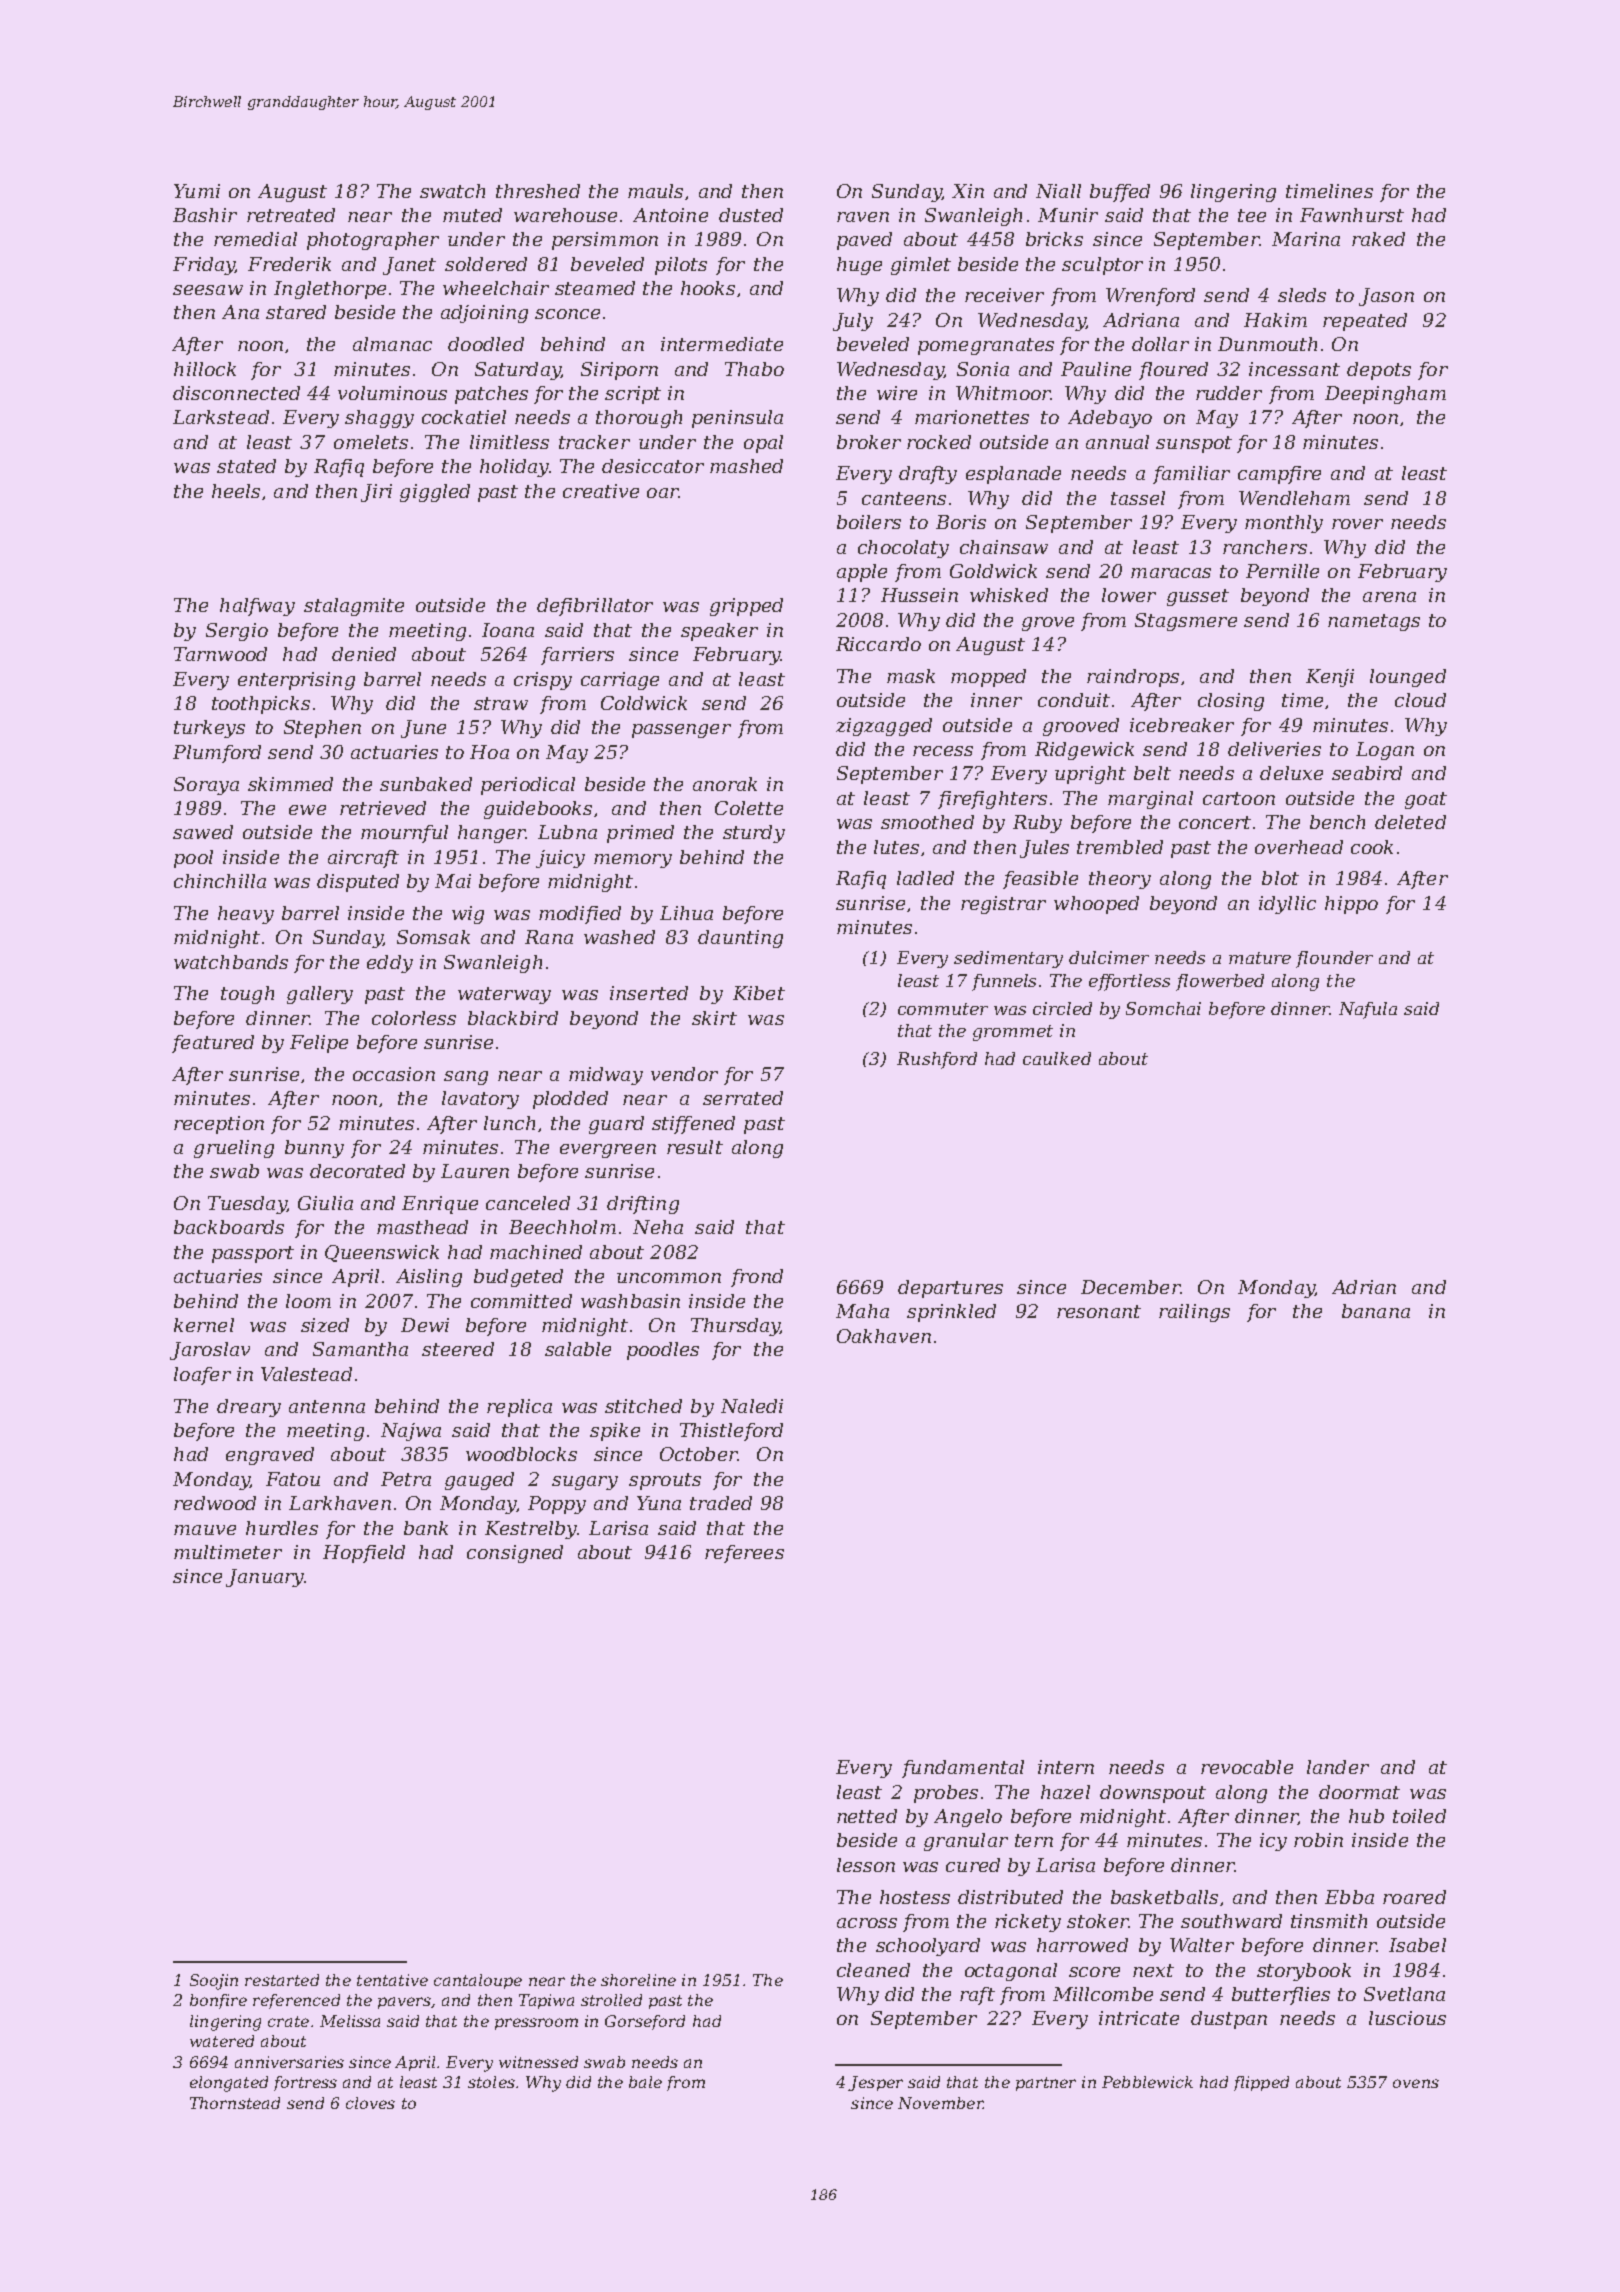 This image has width=1620, height=2292. I want to click on raked, so click(1378, 239).
